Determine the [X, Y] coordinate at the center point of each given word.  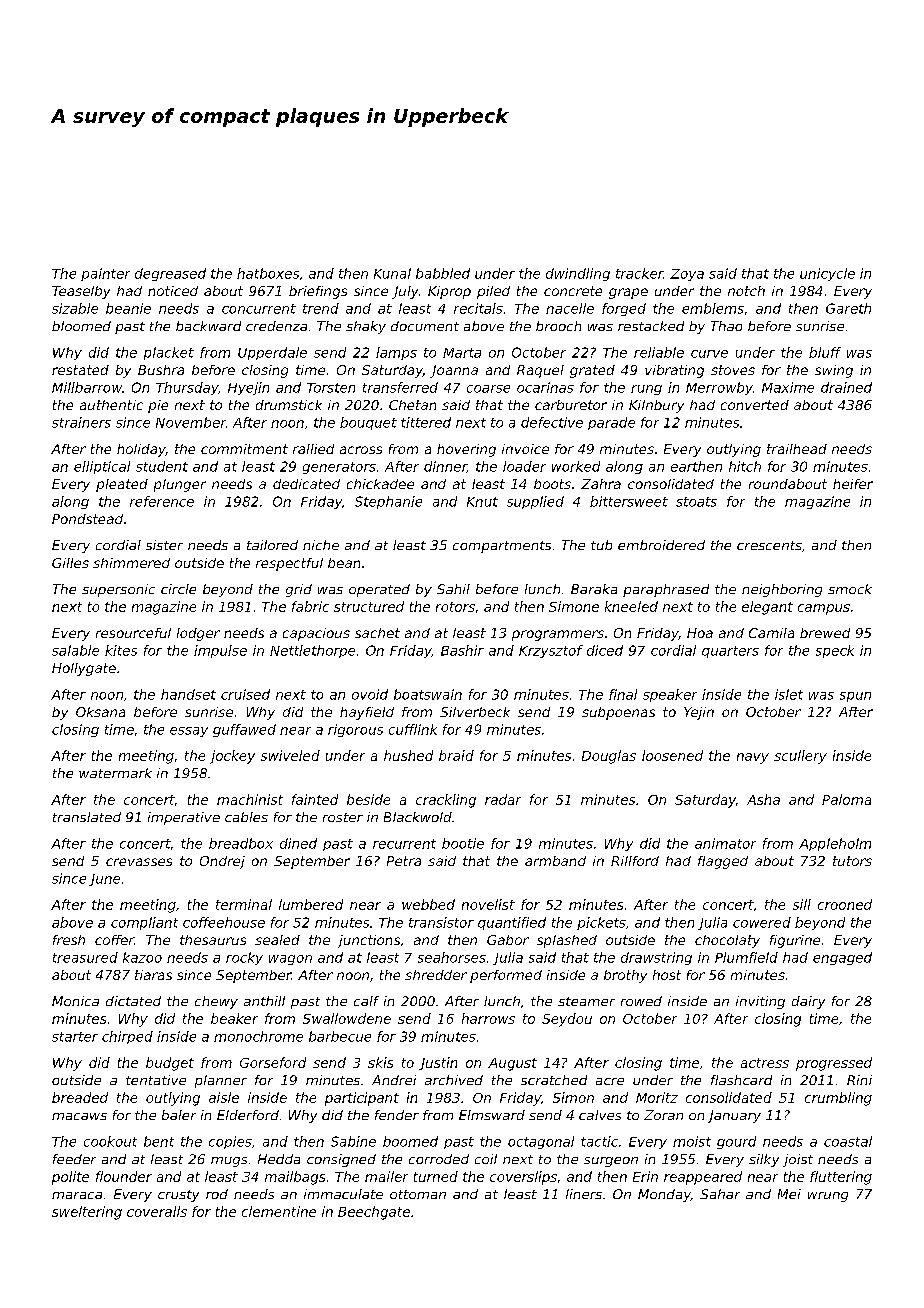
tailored [272, 545]
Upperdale [272, 353]
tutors [852, 861]
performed [506, 976]
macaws [79, 1116]
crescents [769, 545]
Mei [789, 1194]
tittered [426, 422]
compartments [502, 547]
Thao [726, 326]
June [104, 880]
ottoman [418, 1194]
